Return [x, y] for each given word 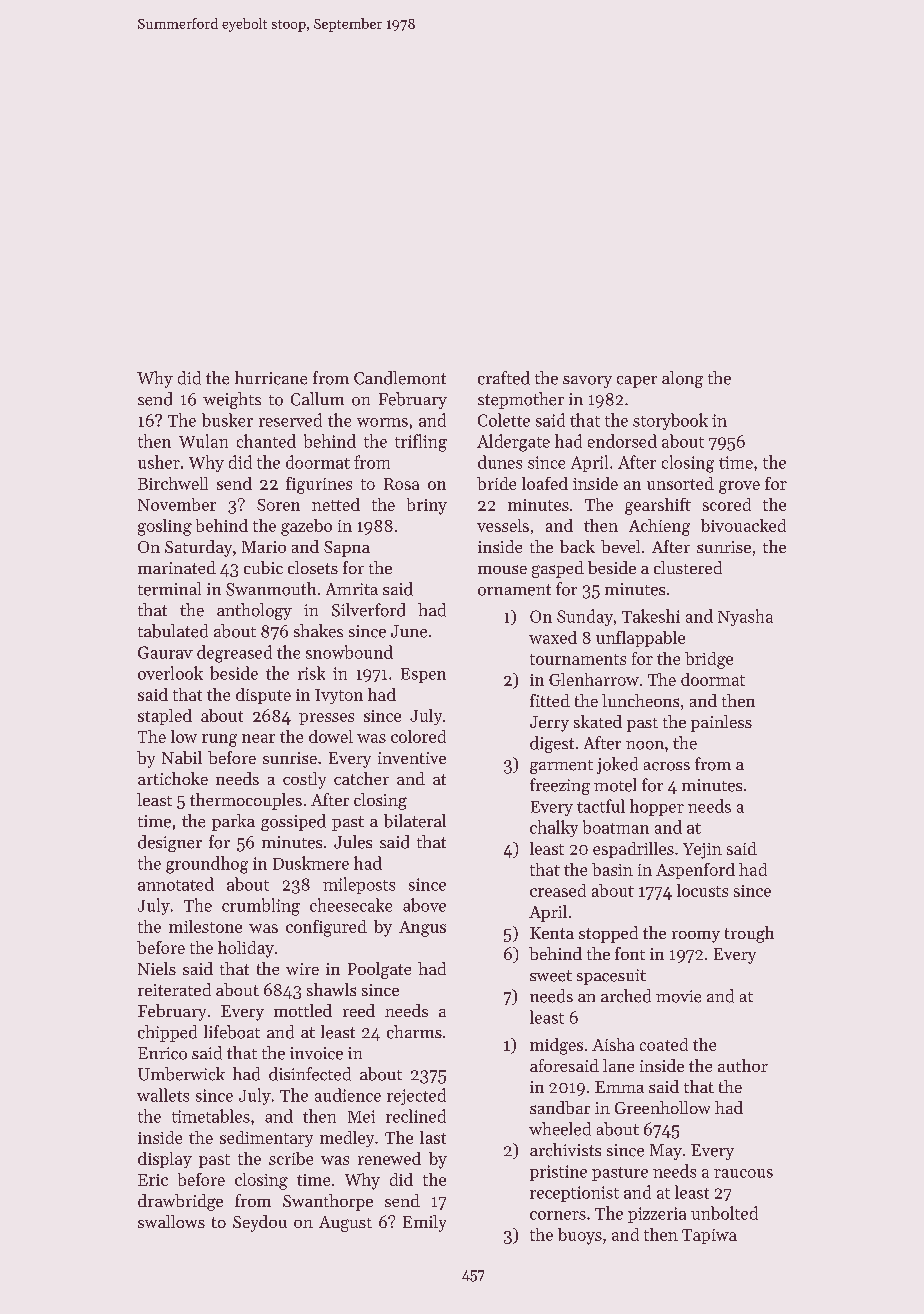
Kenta [552, 933]
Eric [153, 1180]
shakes [318, 631]
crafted [504, 378]
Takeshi [651, 616]
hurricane [271, 378]
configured [326, 928]
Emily [424, 1223]
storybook [670, 421]
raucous [743, 1173]
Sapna [347, 549]
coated [664, 1044]
